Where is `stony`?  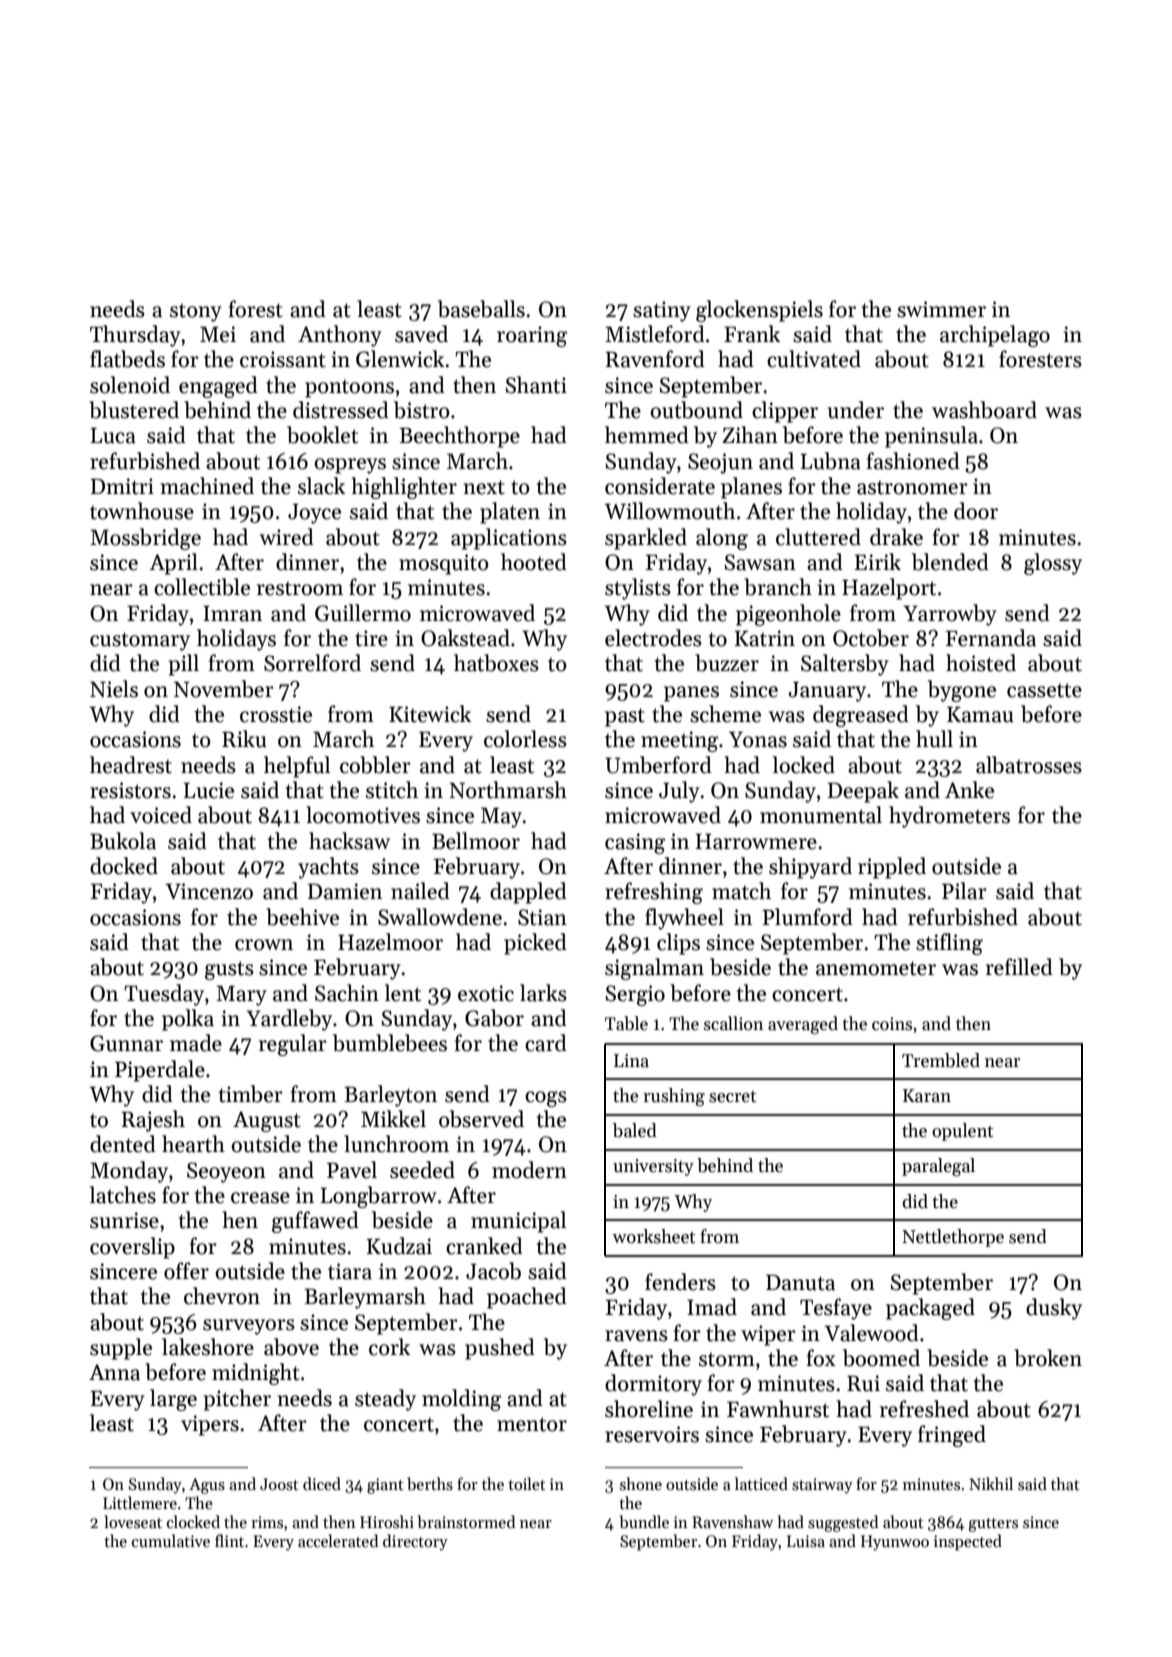 stony is located at coordinates (196, 312).
